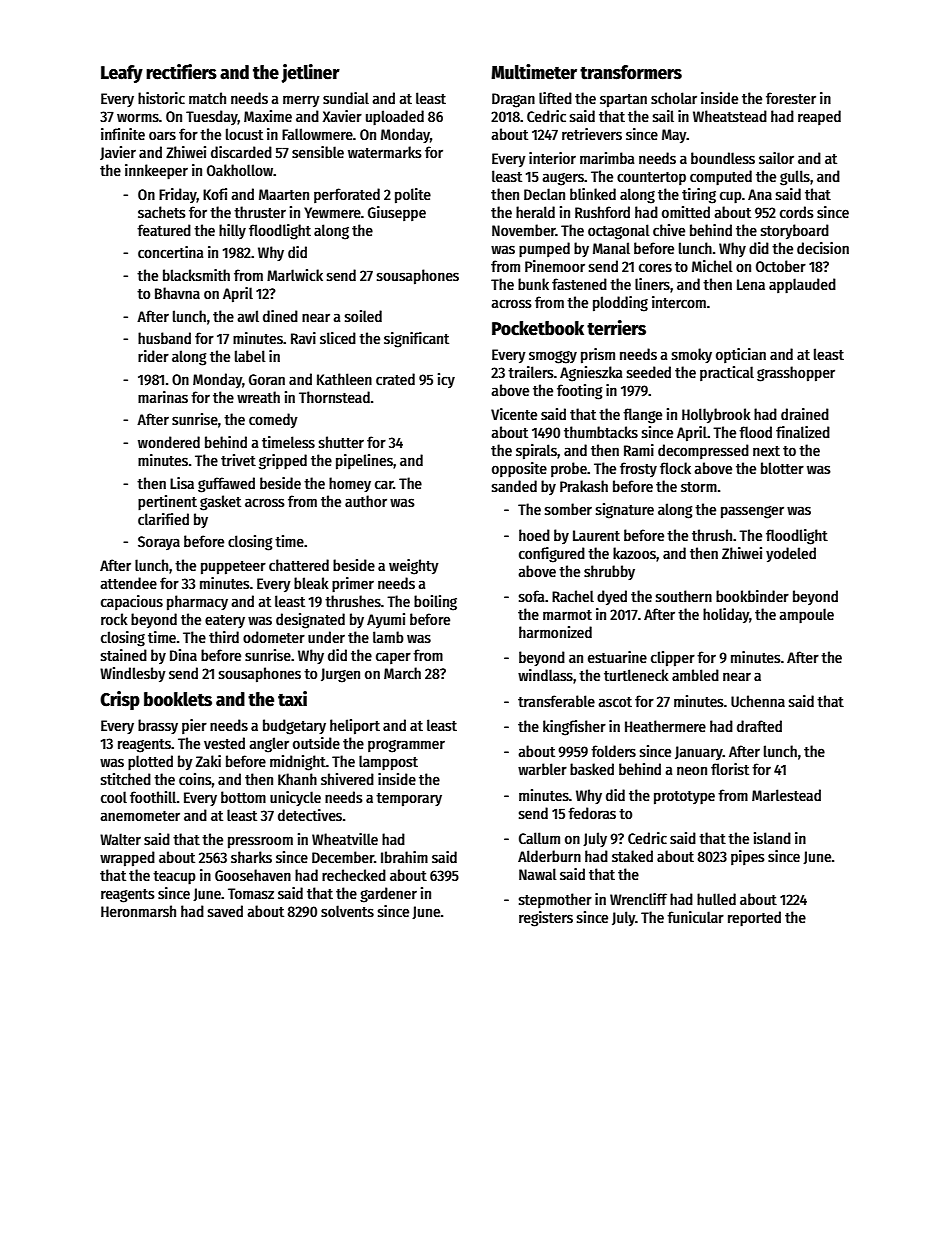 This page has height=1233, width=952. I want to click on finalized, so click(803, 432).
